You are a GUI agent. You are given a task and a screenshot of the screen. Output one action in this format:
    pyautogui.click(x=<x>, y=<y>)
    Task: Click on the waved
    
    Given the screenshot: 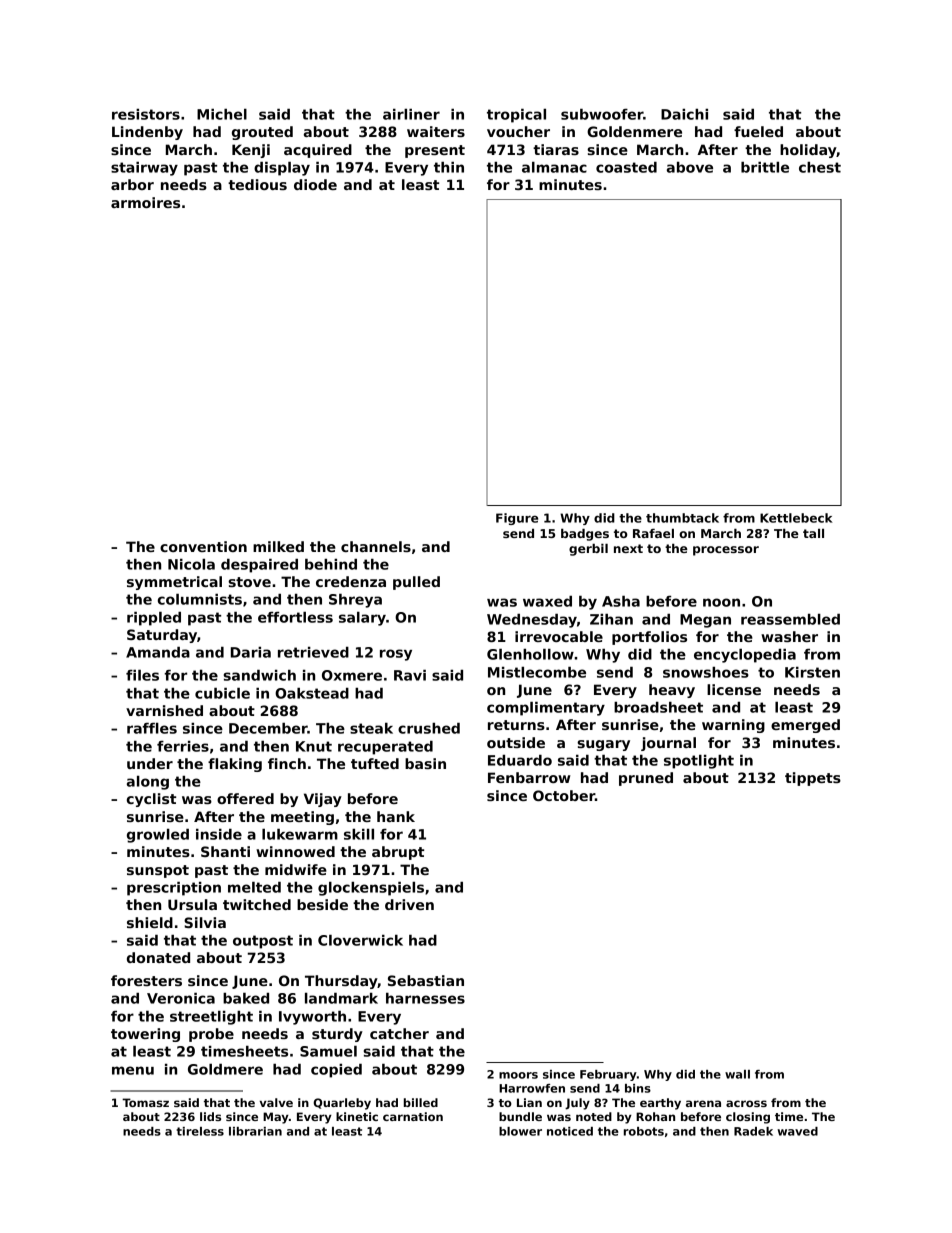 What is the action you would take?
    pyautogui.click(x=797, y=1131)
